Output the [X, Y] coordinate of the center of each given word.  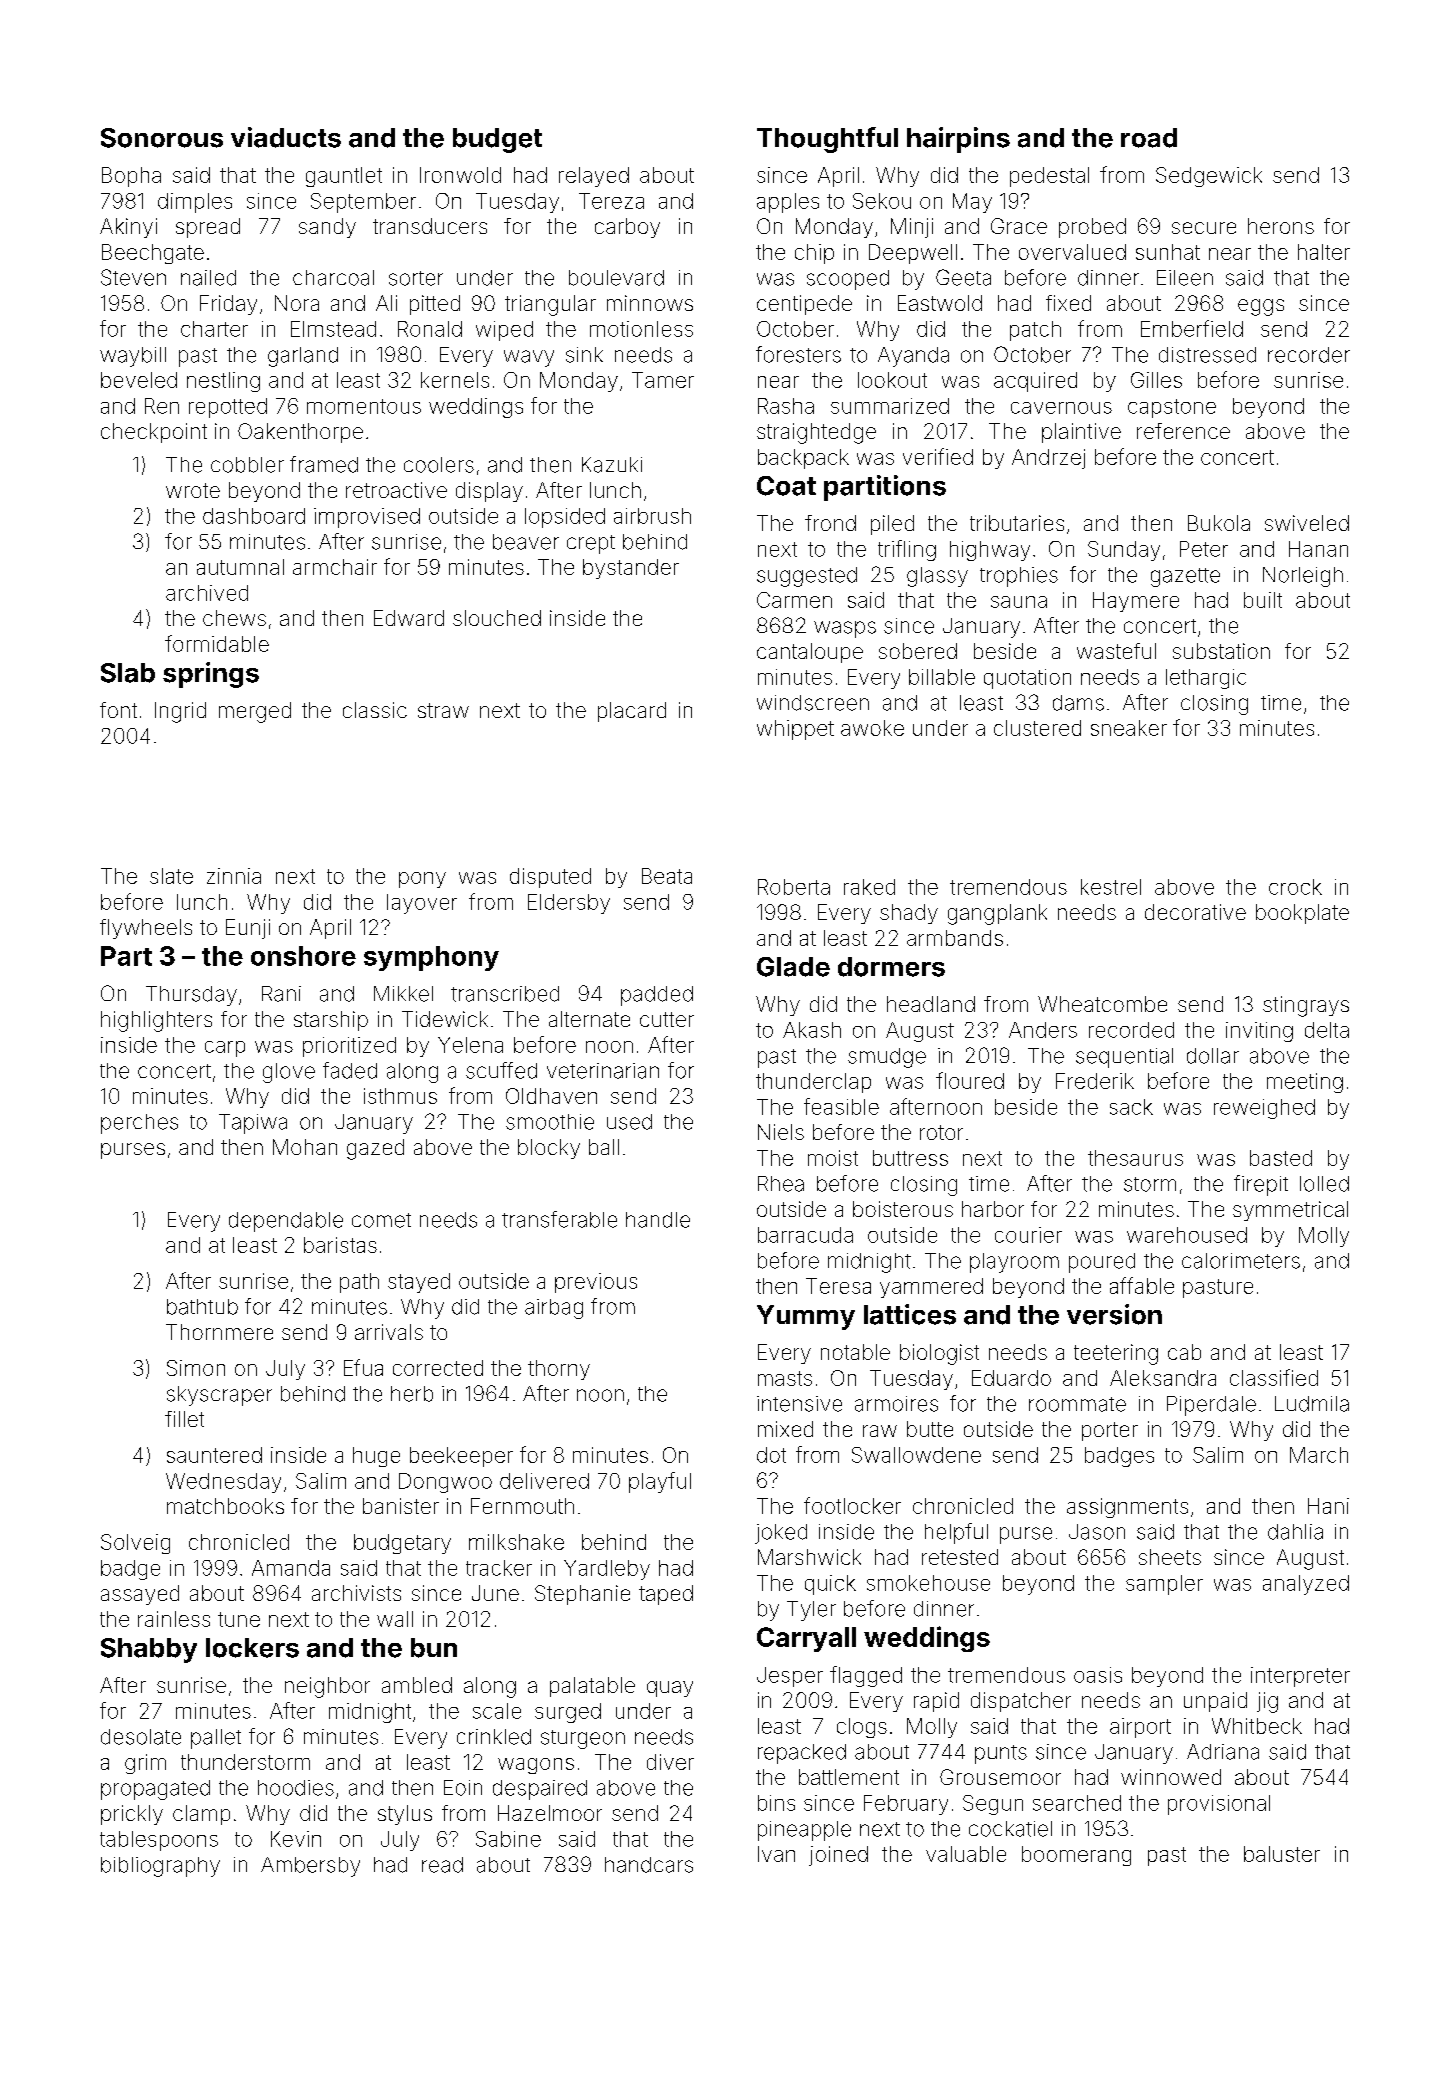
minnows [650, 303]
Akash [812, 1030]
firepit [1261, 1185]
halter [1324, 252]
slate [171, 876]
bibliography [160, 1867]
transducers [430, 226]
